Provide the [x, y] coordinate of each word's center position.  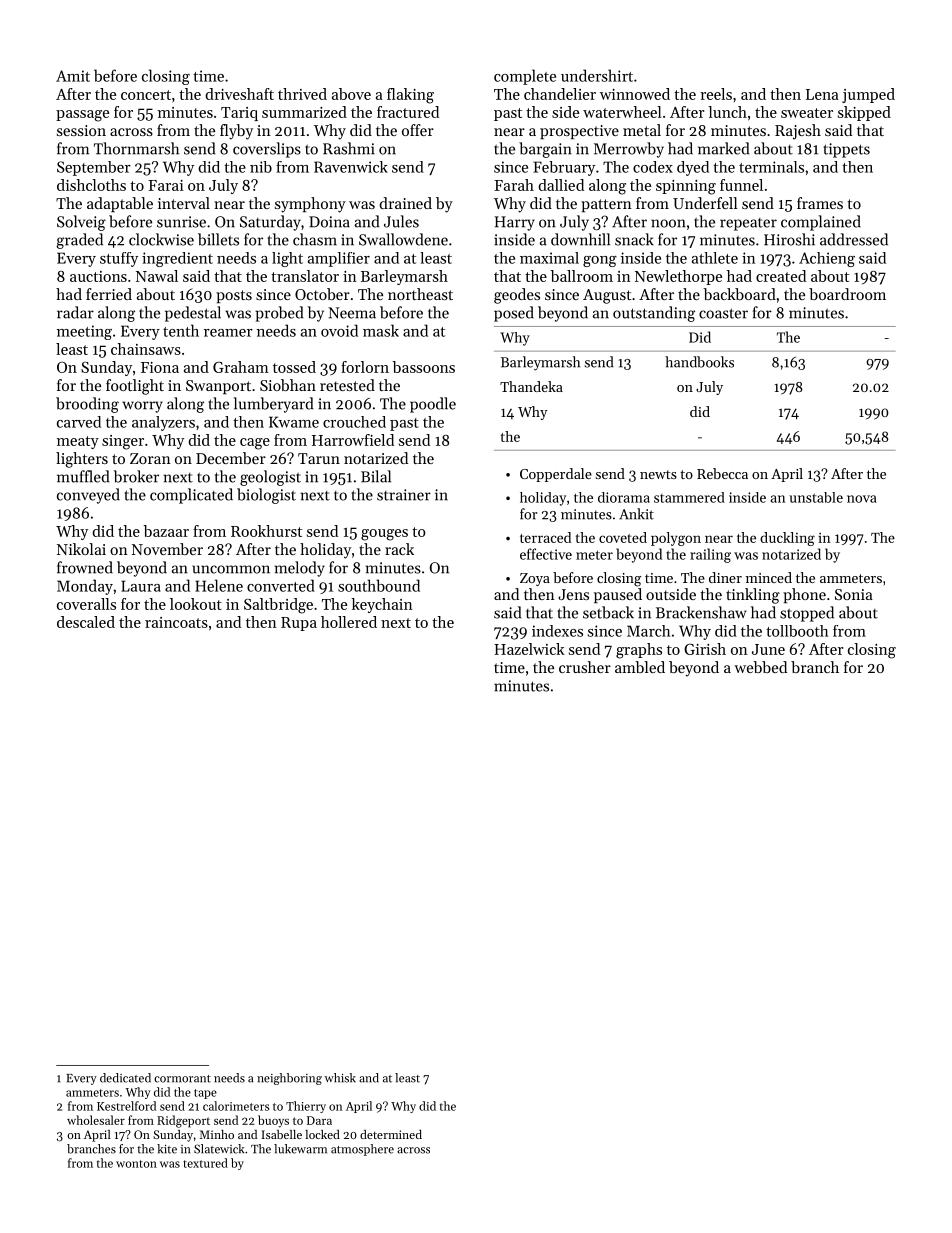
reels [716, 94]
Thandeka [531, 386]
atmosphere [362, 1150]
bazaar [166, 531]
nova [862, 499]
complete [525, 77]
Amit [73, 76]
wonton [136, 1164]
